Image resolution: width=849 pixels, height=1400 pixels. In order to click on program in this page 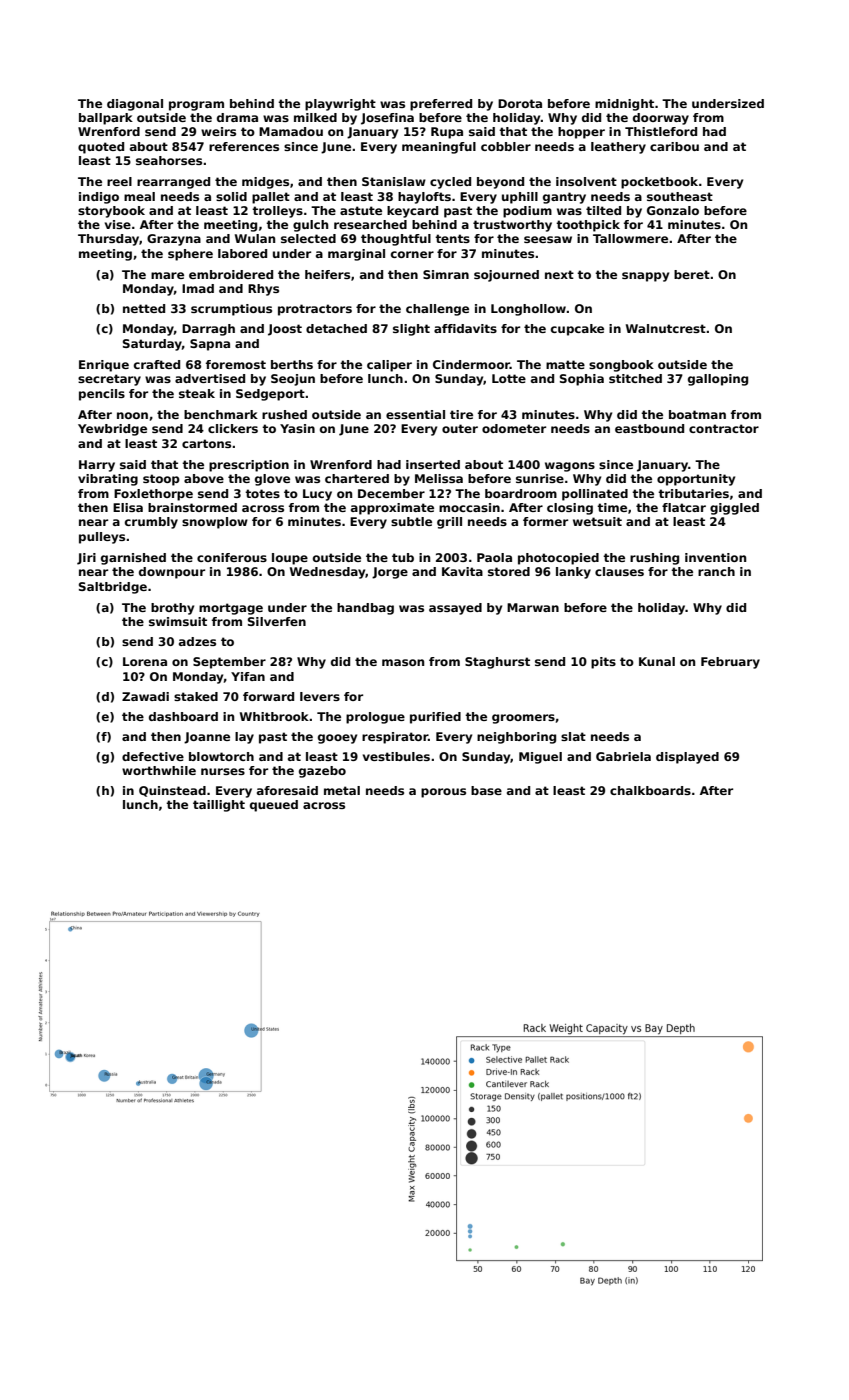, I will do `click(196, 106)`.
